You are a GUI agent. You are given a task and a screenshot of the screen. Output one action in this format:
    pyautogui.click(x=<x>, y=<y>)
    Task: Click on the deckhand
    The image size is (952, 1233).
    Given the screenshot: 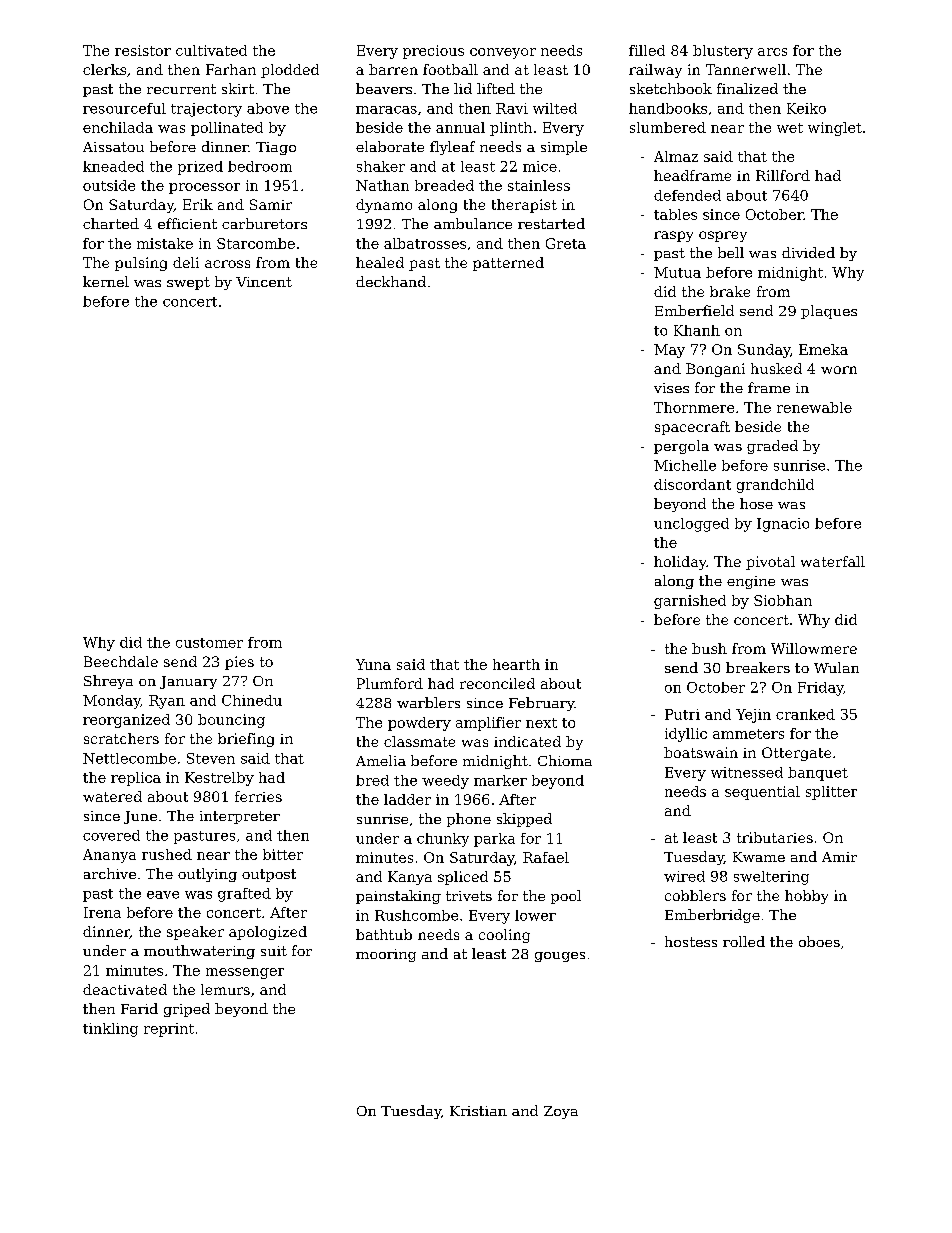 What is the action you would take?
    pyautogui.click(x=391, y=281)
